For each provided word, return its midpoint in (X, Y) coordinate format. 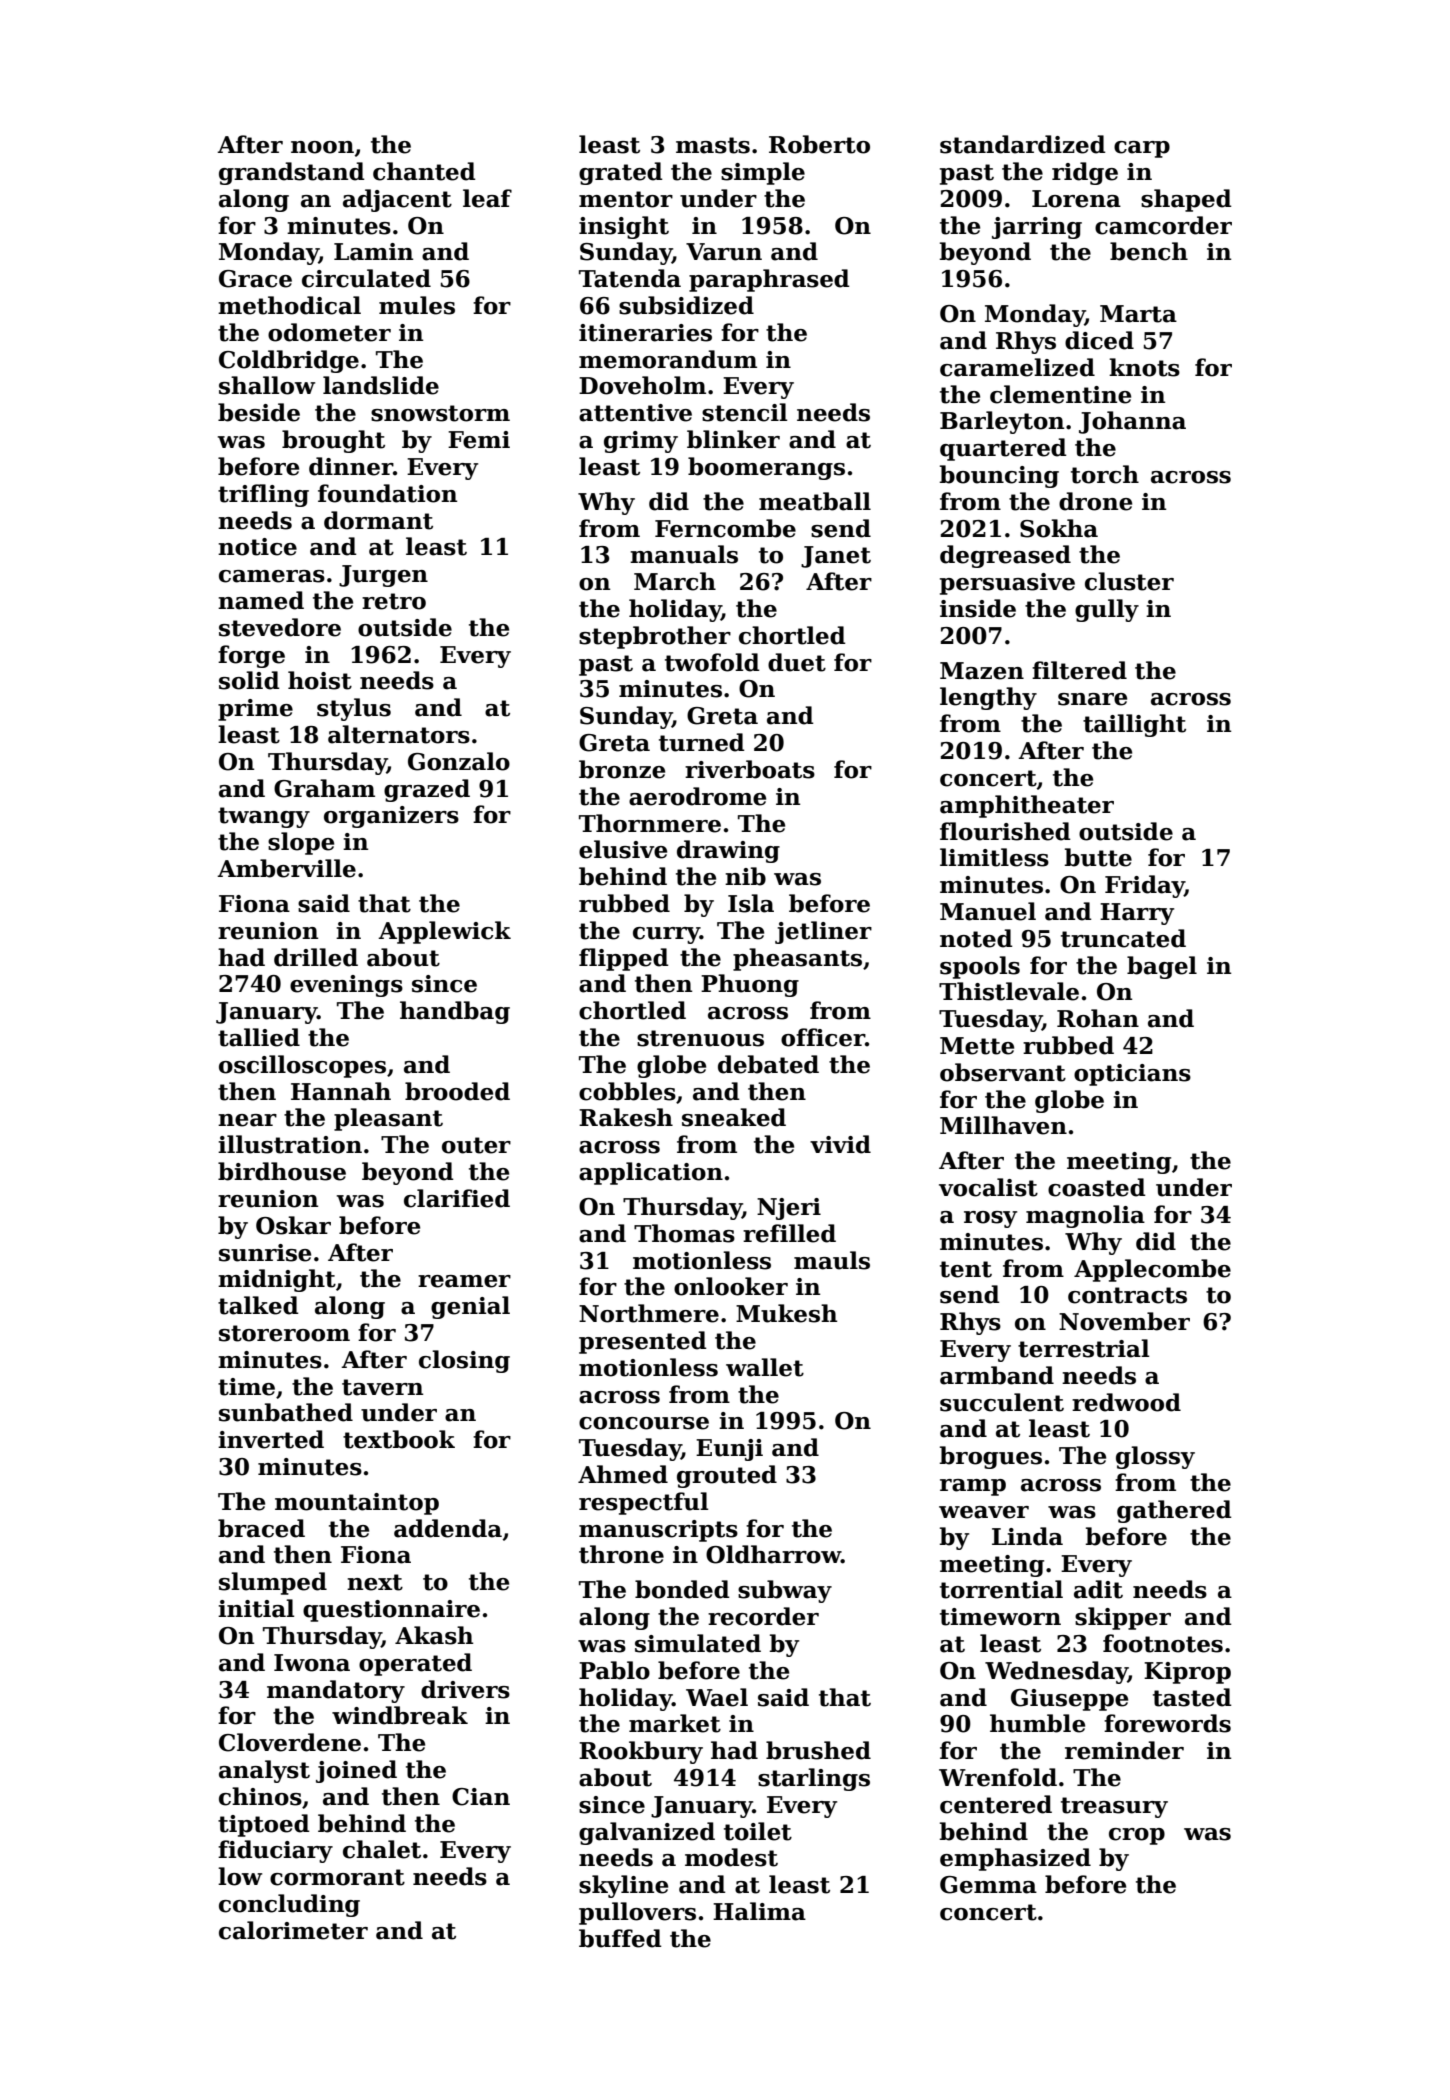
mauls (832, 1260)
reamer (464, 1281)
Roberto (819, 144)
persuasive (1007, 584)
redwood (1126, 1402)
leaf (487, 198)
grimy (641, 442)
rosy (990, 1219)
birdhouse (282, 1171)
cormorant (337, 1877)
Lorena (1076, 199)
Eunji (729, 1450)
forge (251, 656)
